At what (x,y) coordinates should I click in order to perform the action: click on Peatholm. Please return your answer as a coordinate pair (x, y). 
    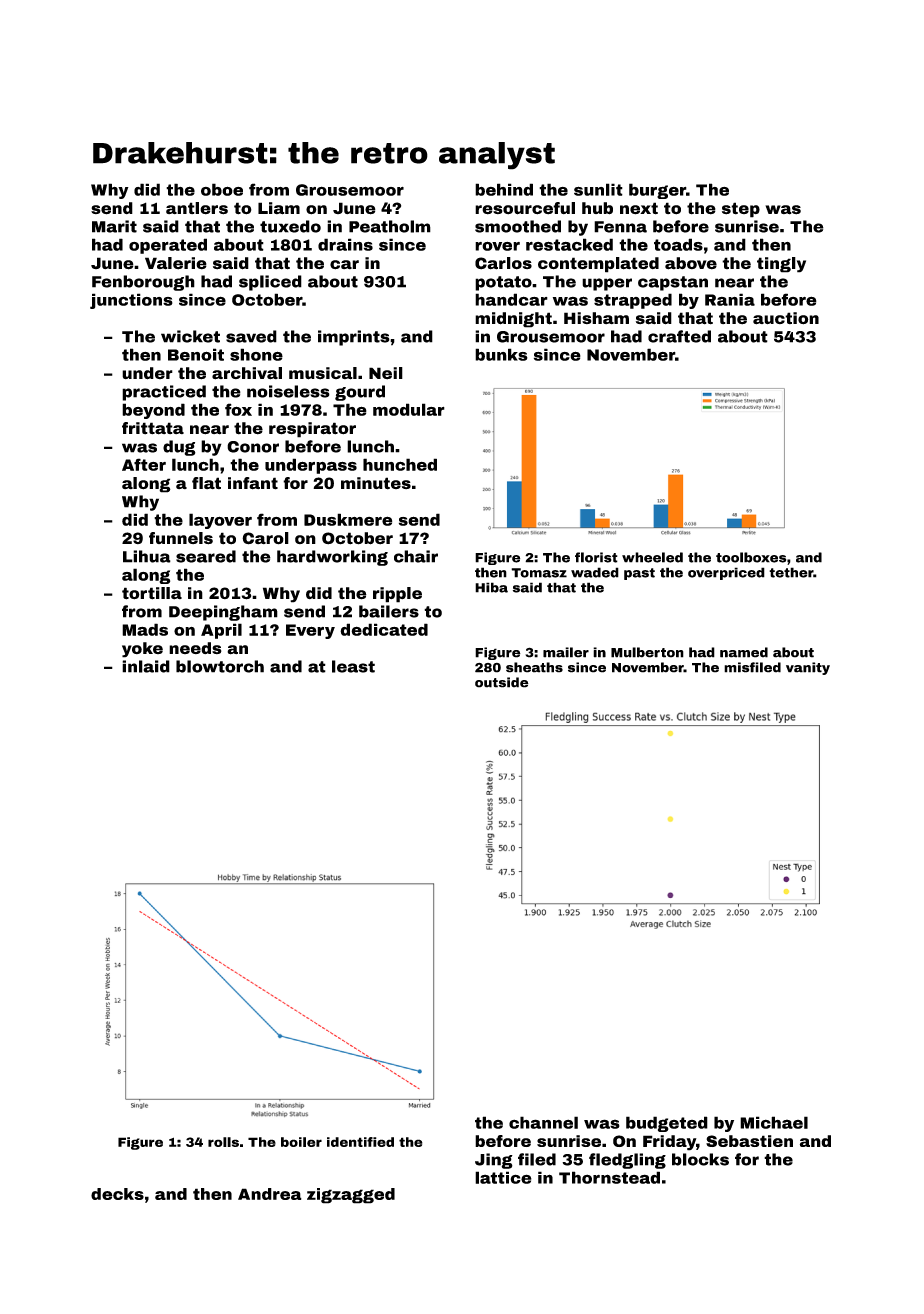
    Looking at the image, I should click on (390, 226).
